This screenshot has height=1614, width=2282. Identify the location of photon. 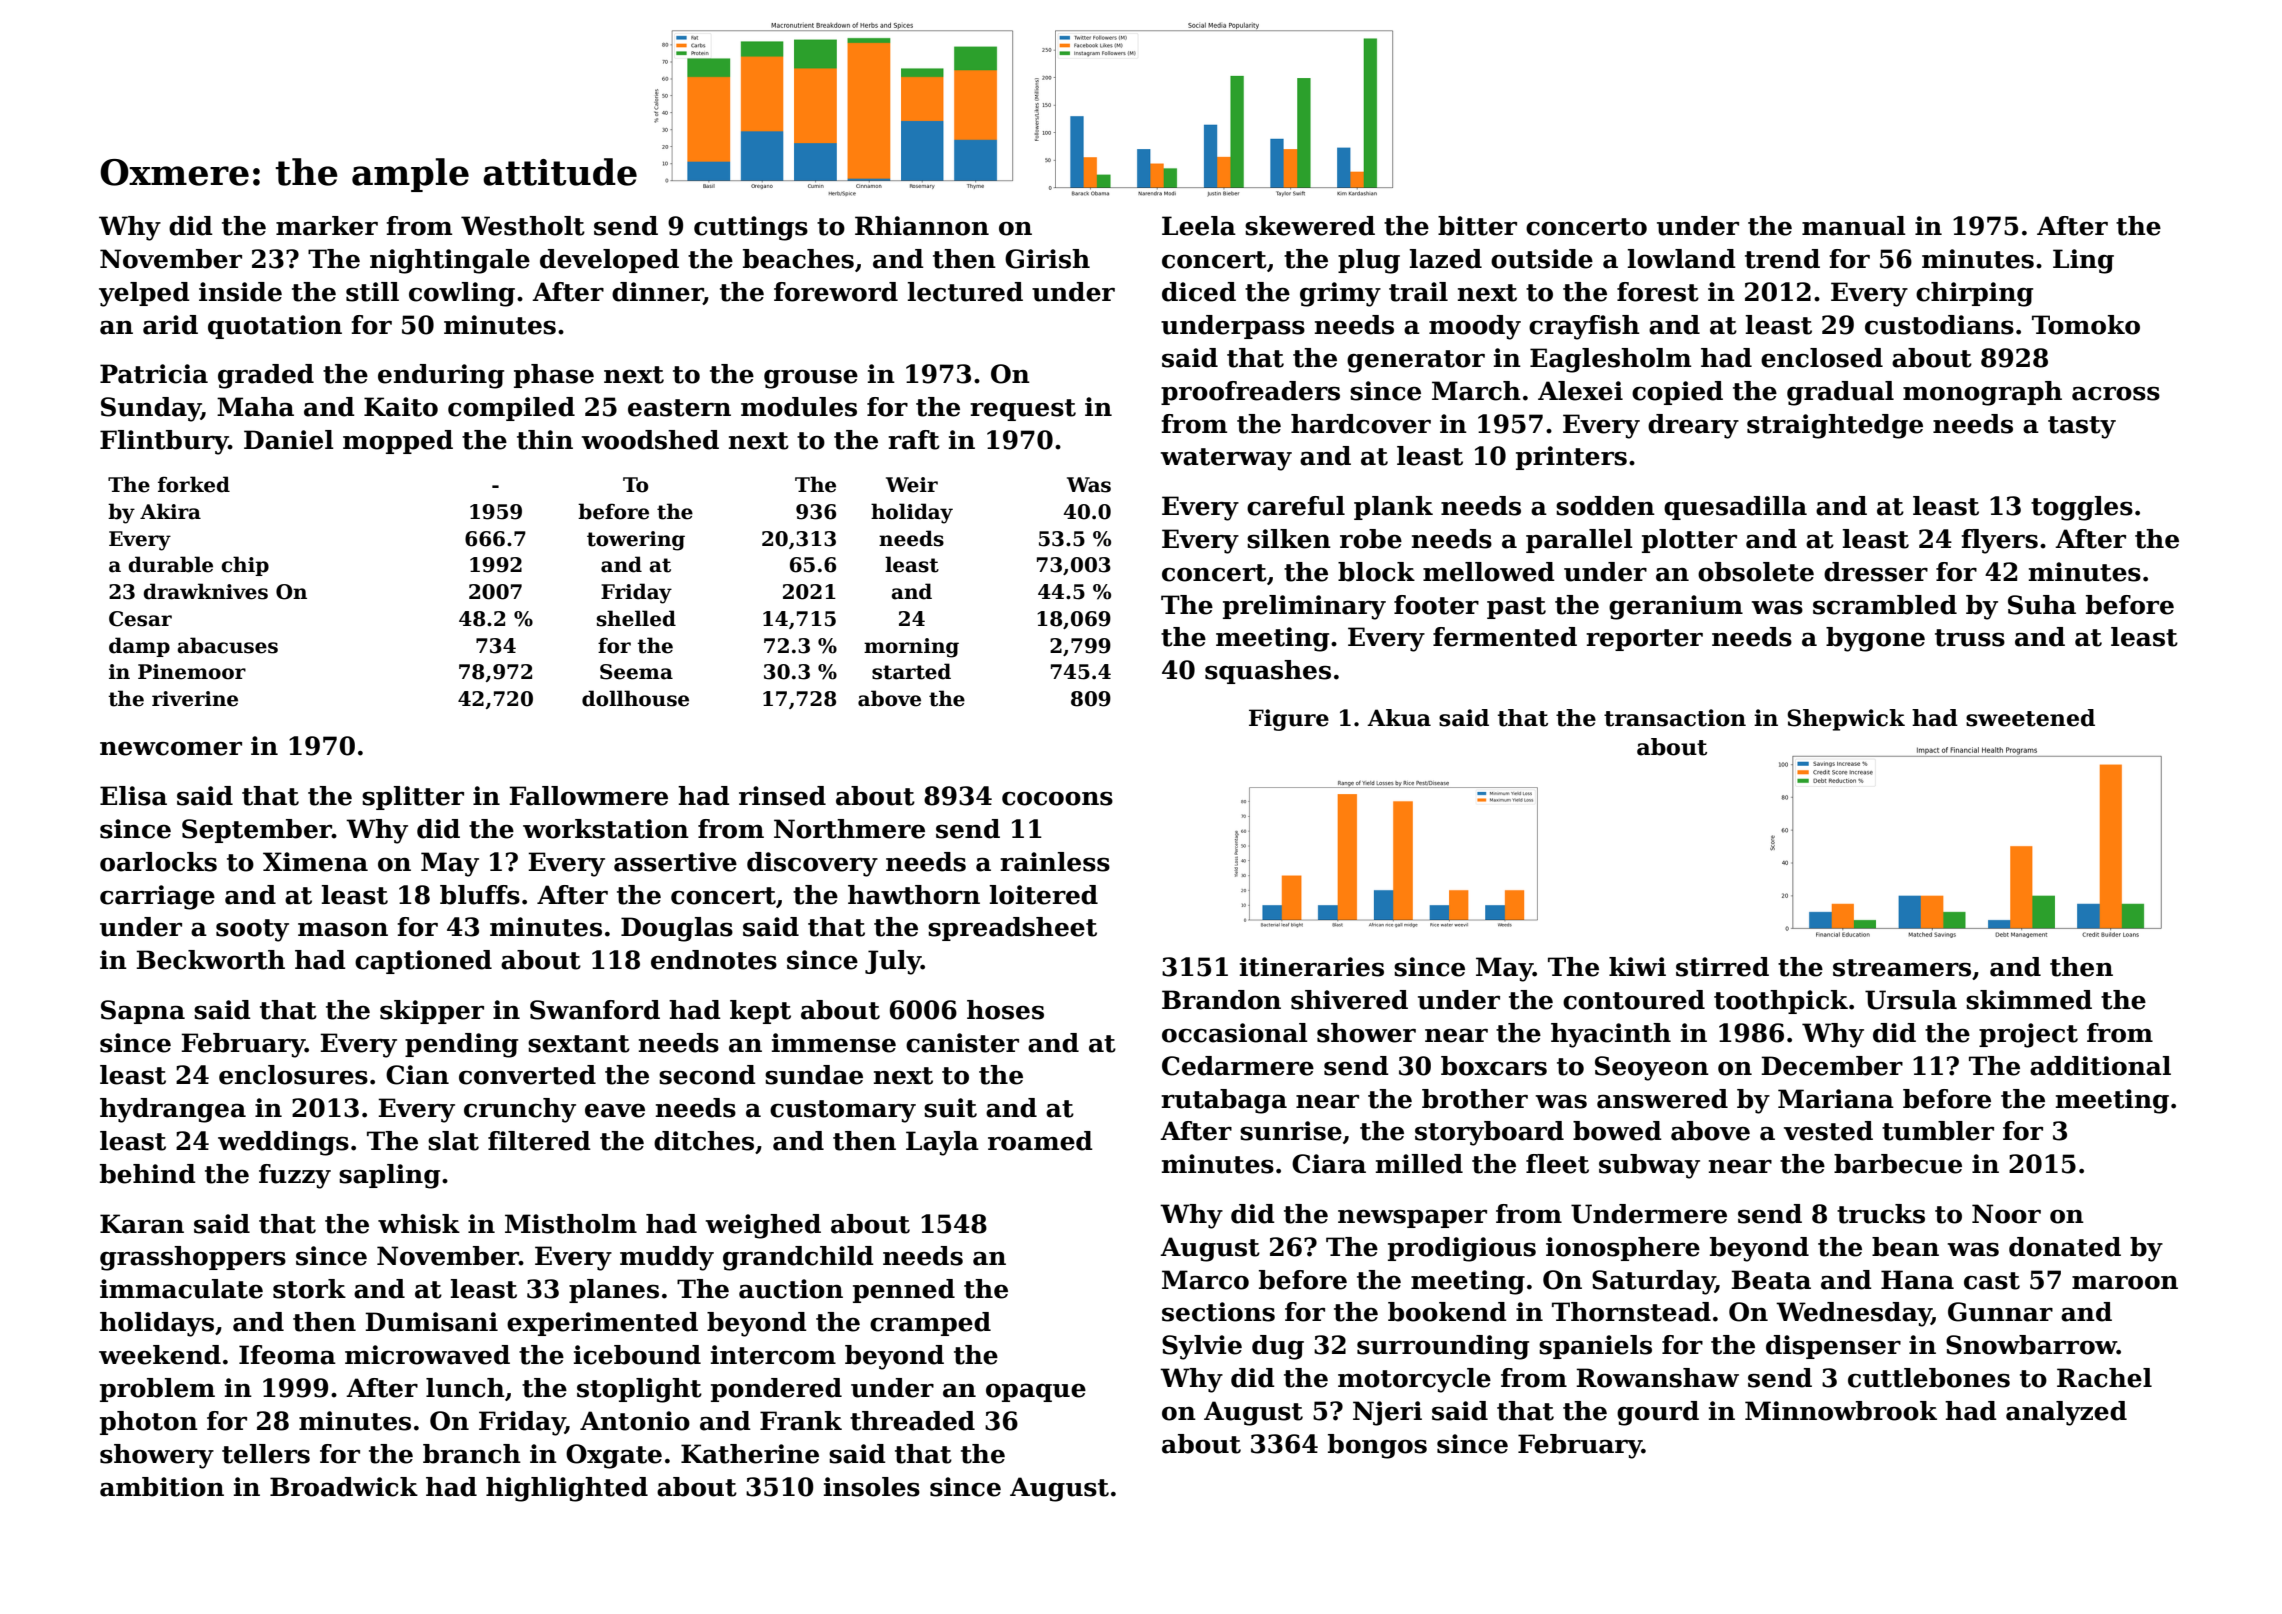
(149, 1423).
